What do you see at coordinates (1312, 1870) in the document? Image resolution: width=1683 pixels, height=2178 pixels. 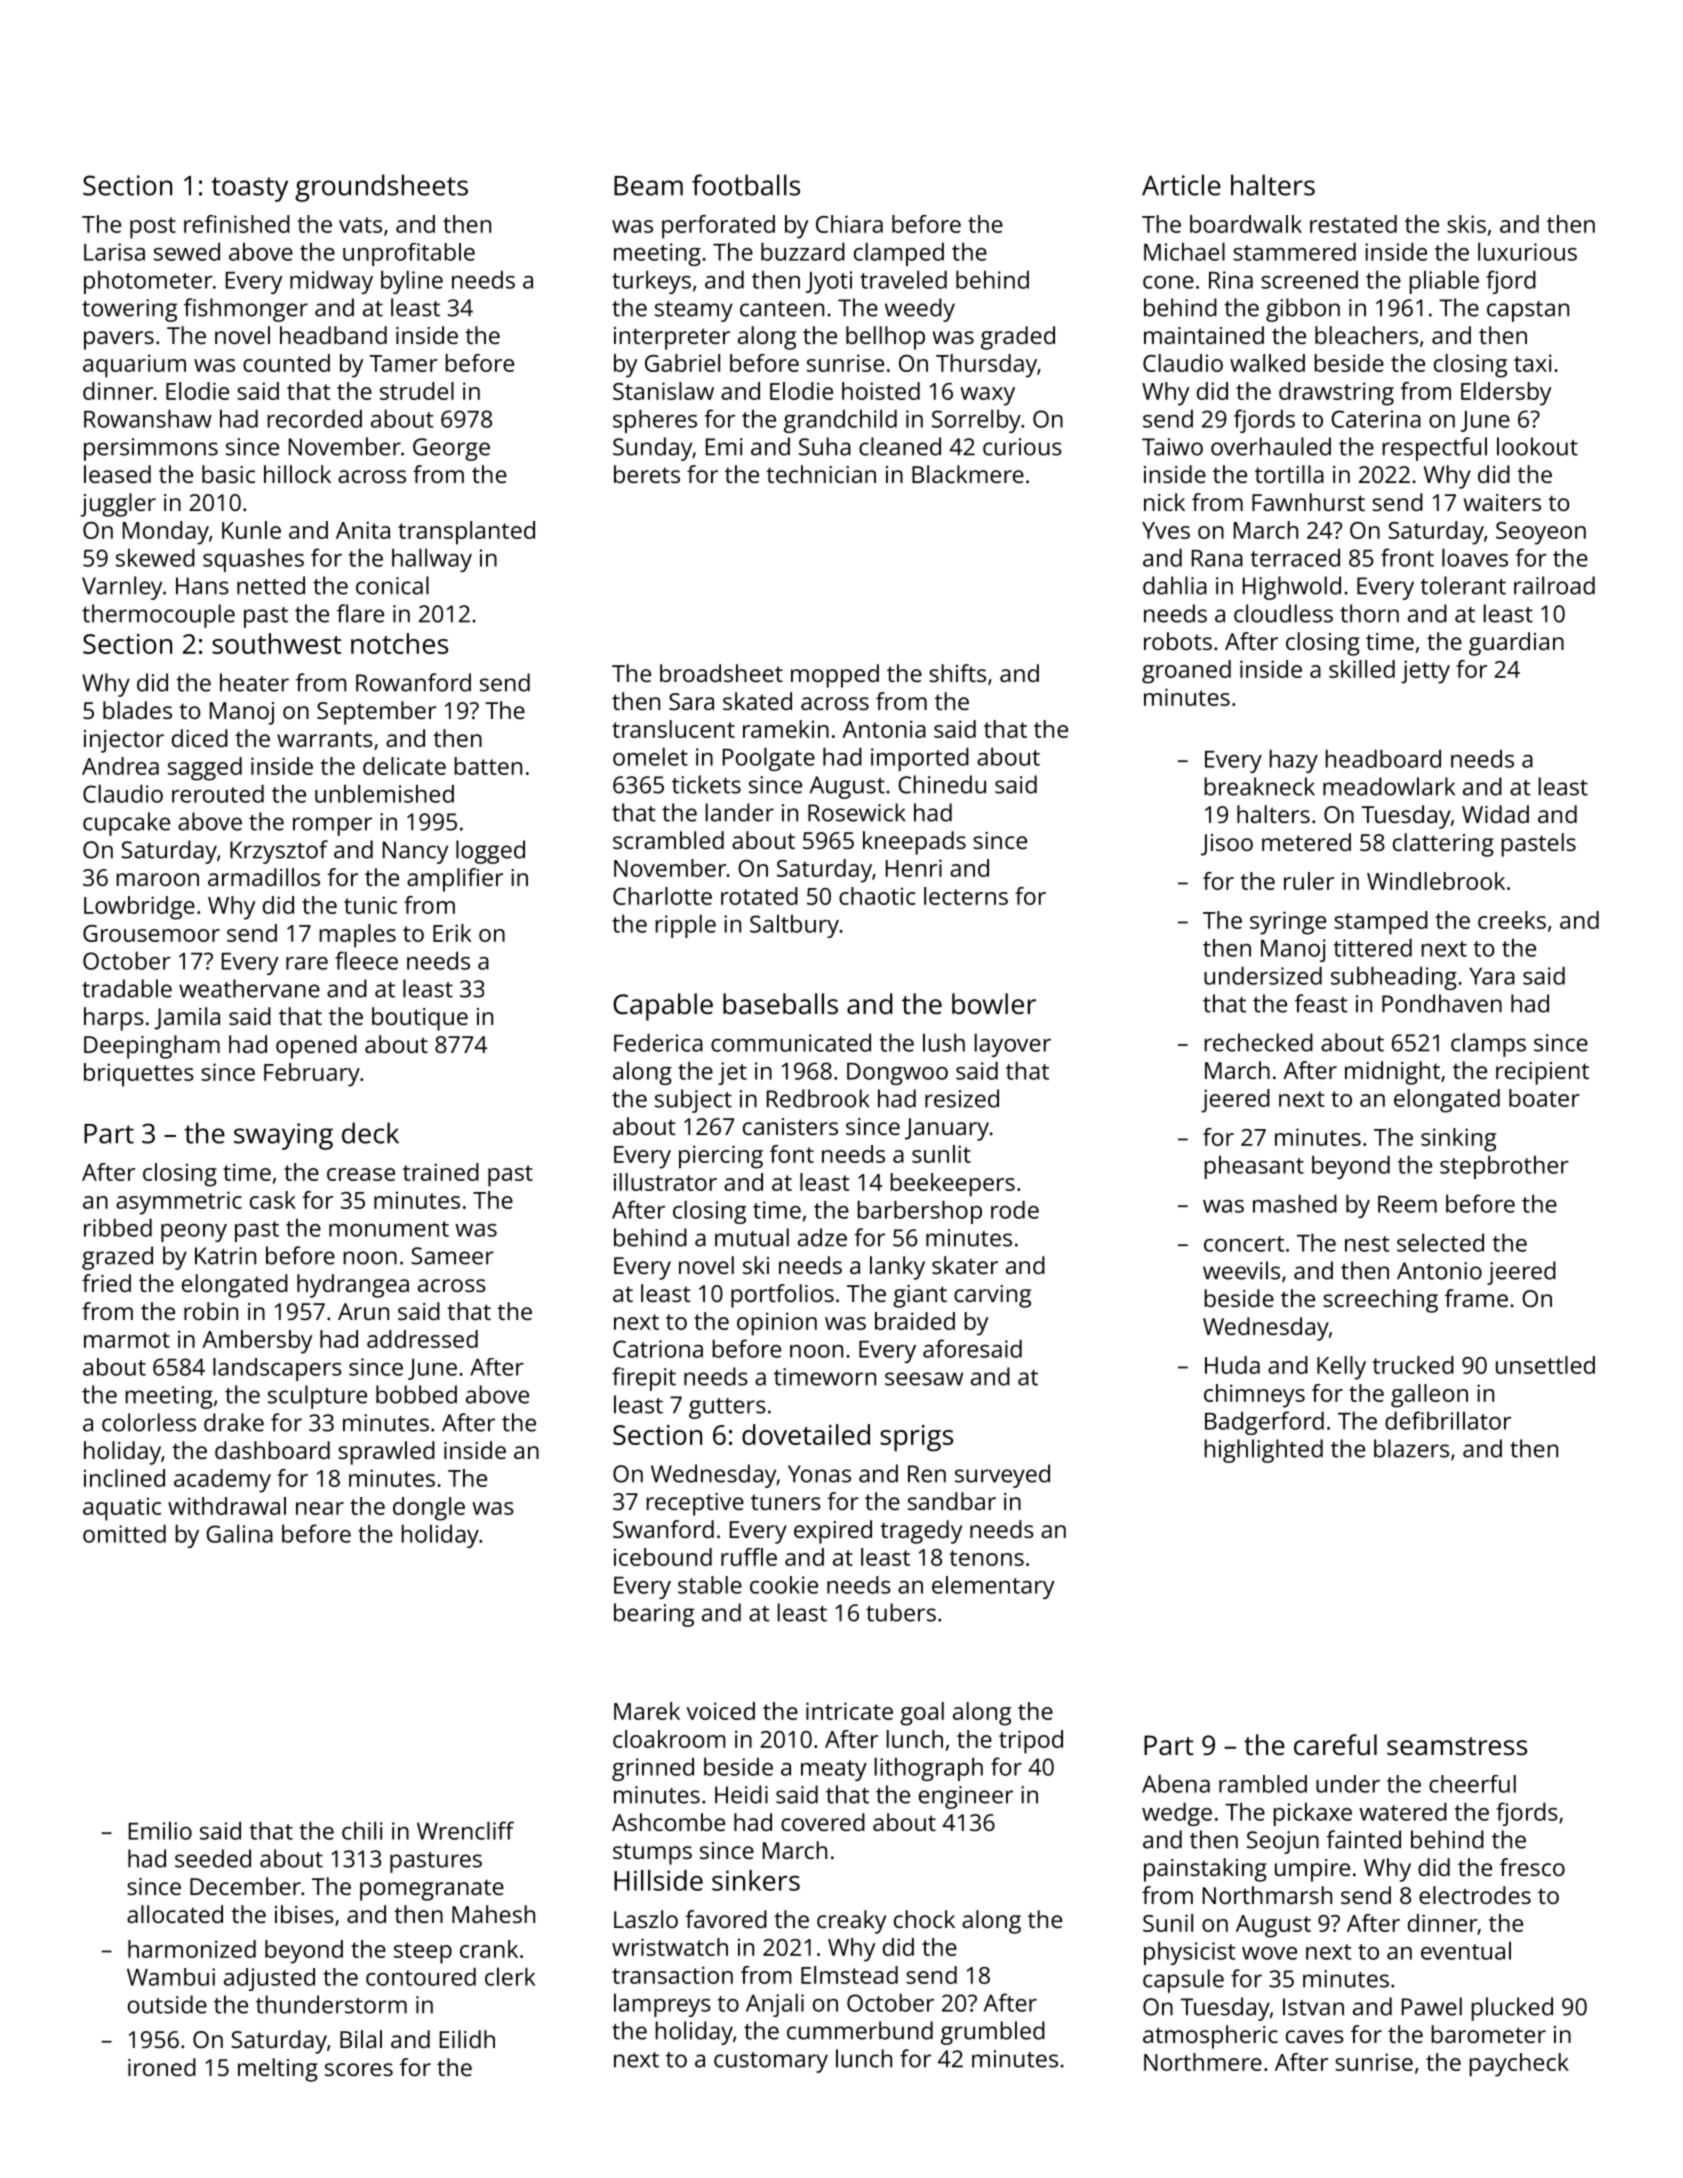 I see `umpire` at bounding box center [1312, 1870].
